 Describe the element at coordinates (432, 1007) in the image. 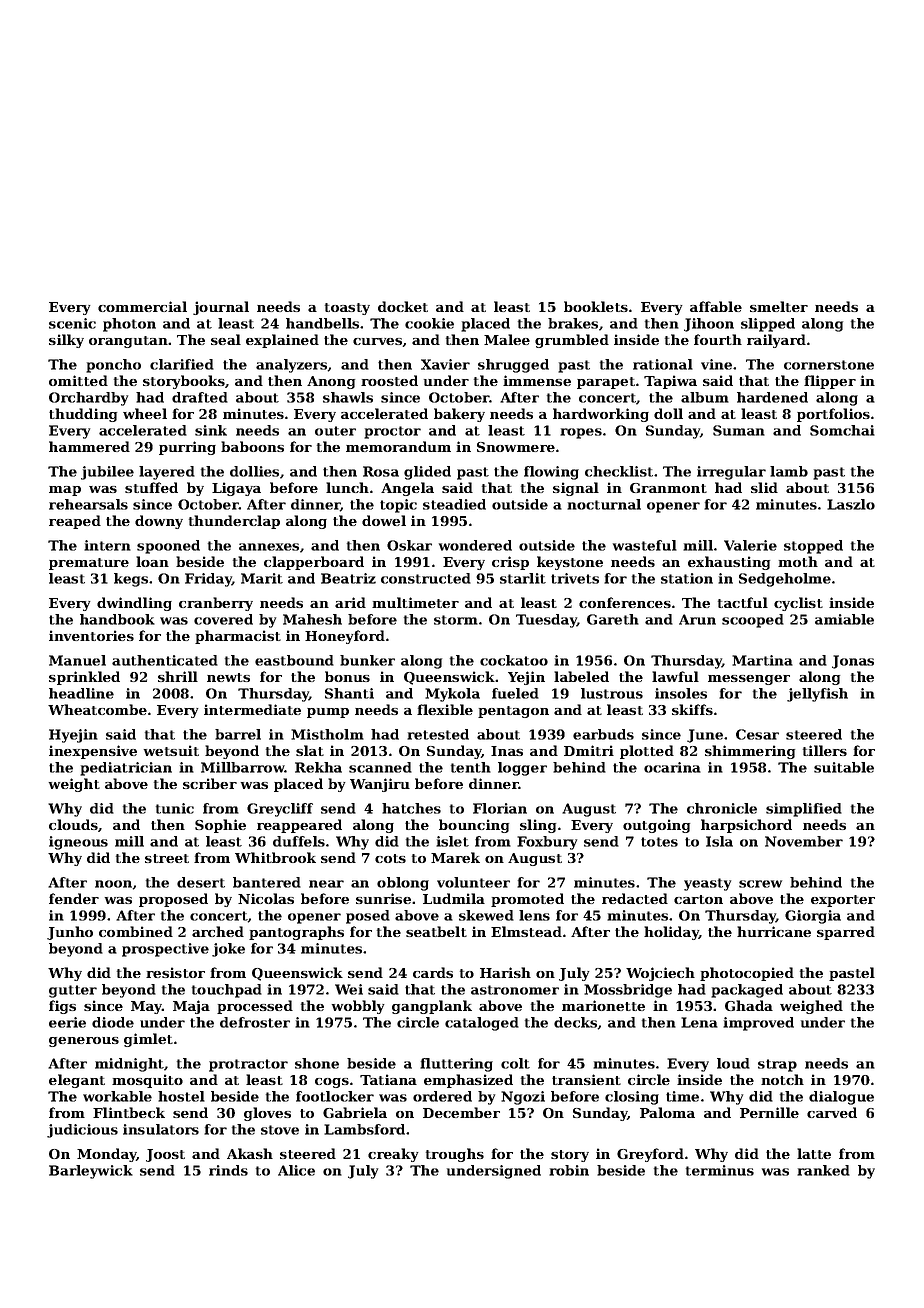

I see `gangplank` at that location.
